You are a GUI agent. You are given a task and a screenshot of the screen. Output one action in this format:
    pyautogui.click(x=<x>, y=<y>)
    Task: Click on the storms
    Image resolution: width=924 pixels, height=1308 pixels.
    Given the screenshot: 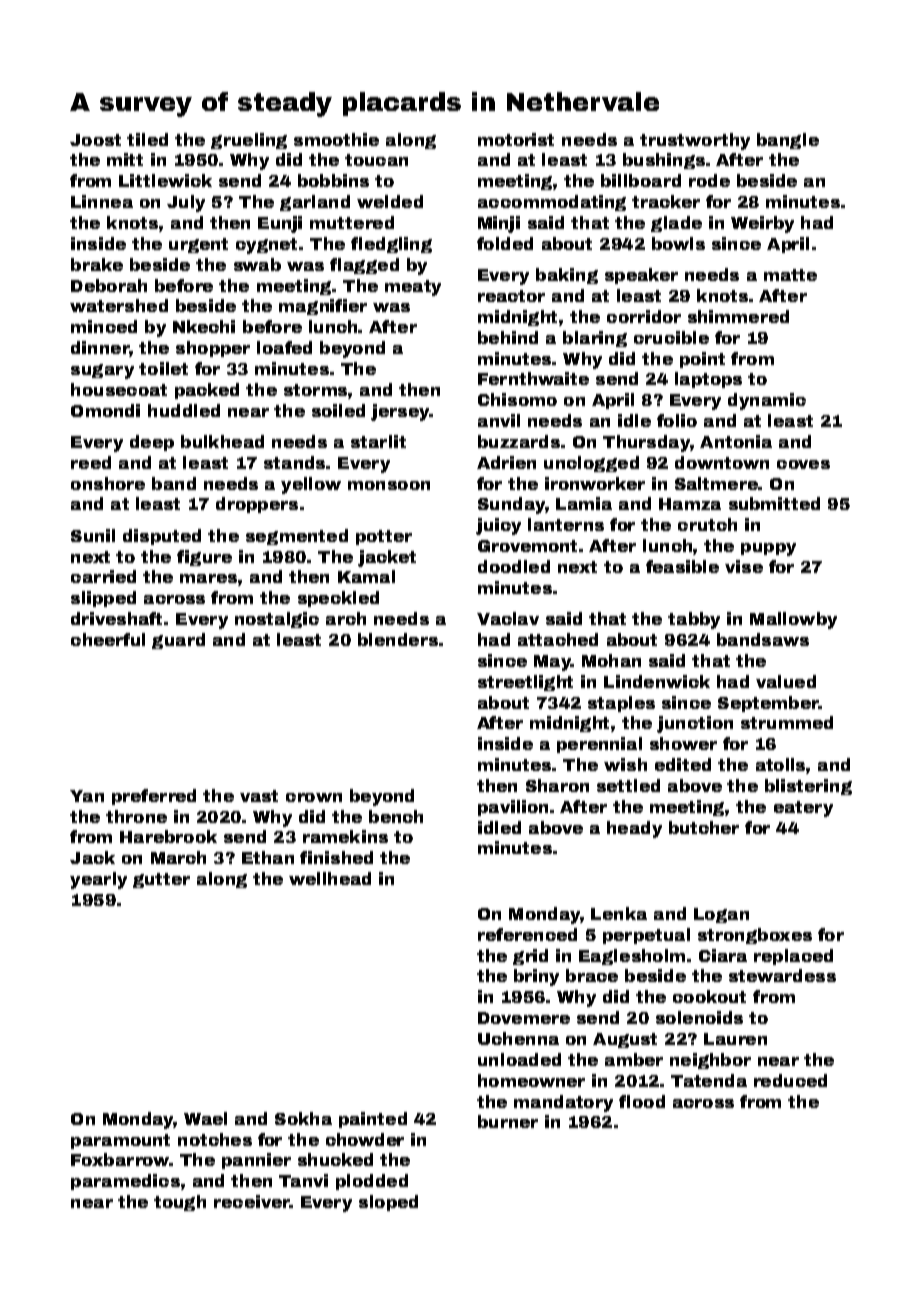 What is the action you would take?
    pyautogui.click(x=315, y=390)
